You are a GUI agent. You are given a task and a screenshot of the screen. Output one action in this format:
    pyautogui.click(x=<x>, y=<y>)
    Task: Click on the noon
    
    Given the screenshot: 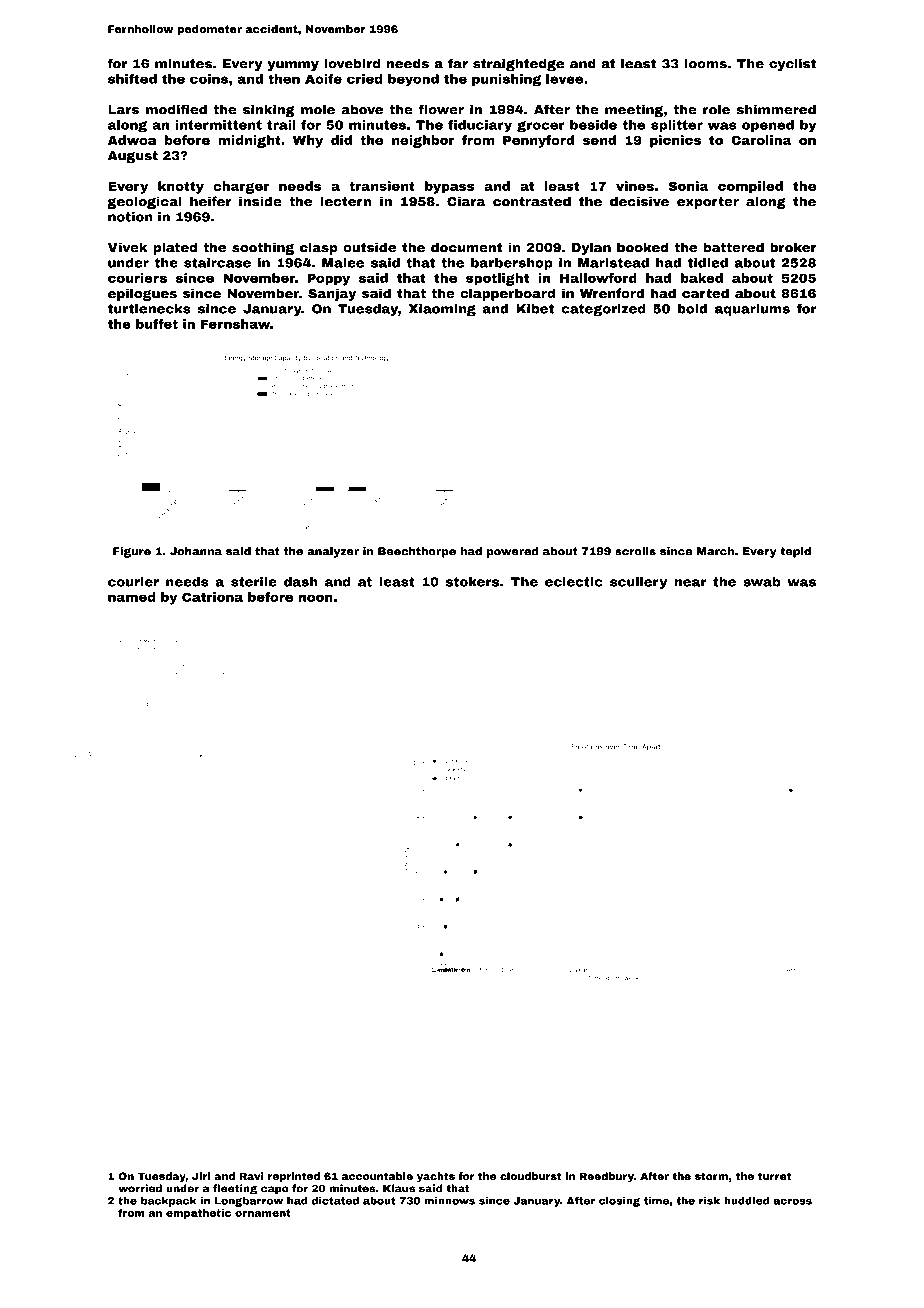 What is the action you would take?
    pyautogui.click(x=316, y=598)
